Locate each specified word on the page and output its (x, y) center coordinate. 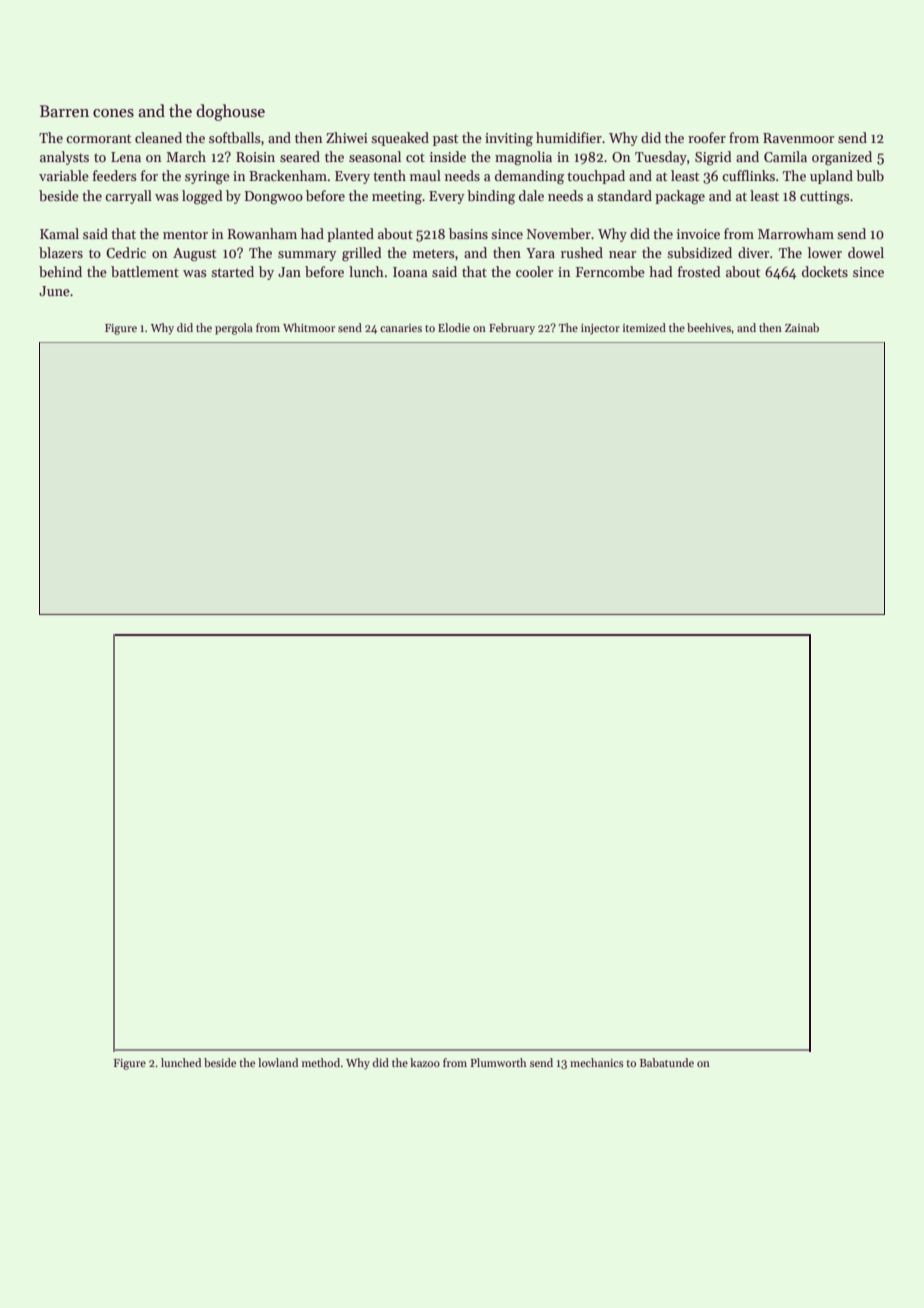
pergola (234, 329)
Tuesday (661, 158)
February (512, 329)
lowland (278, 1062)
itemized (644, 327)
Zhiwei (347, 137)
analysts (64, 158)
